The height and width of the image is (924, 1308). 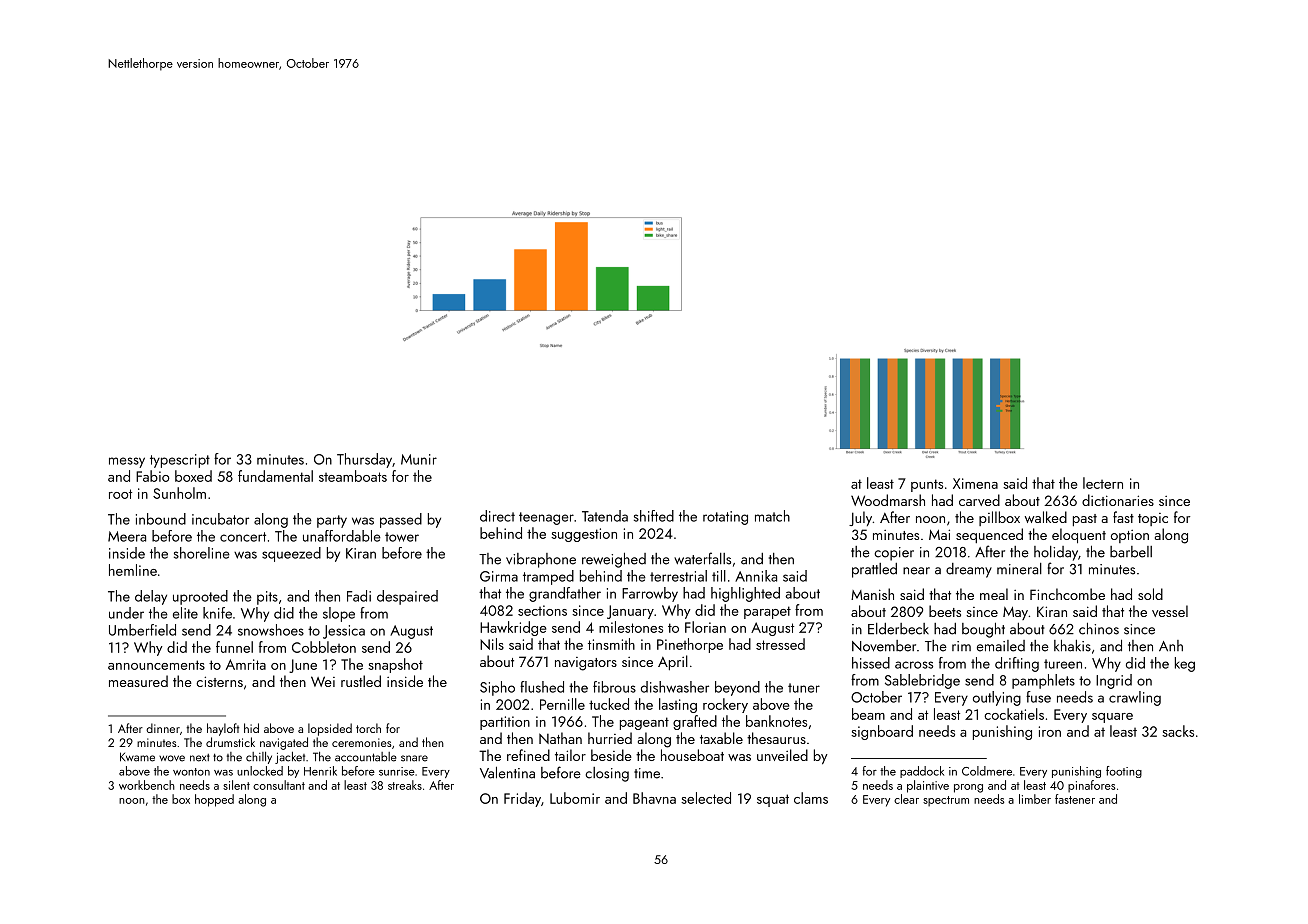 What do you see at coordinates (1056, 553) in the image?
I see `holiday` at bounding box center [1056, 553].
